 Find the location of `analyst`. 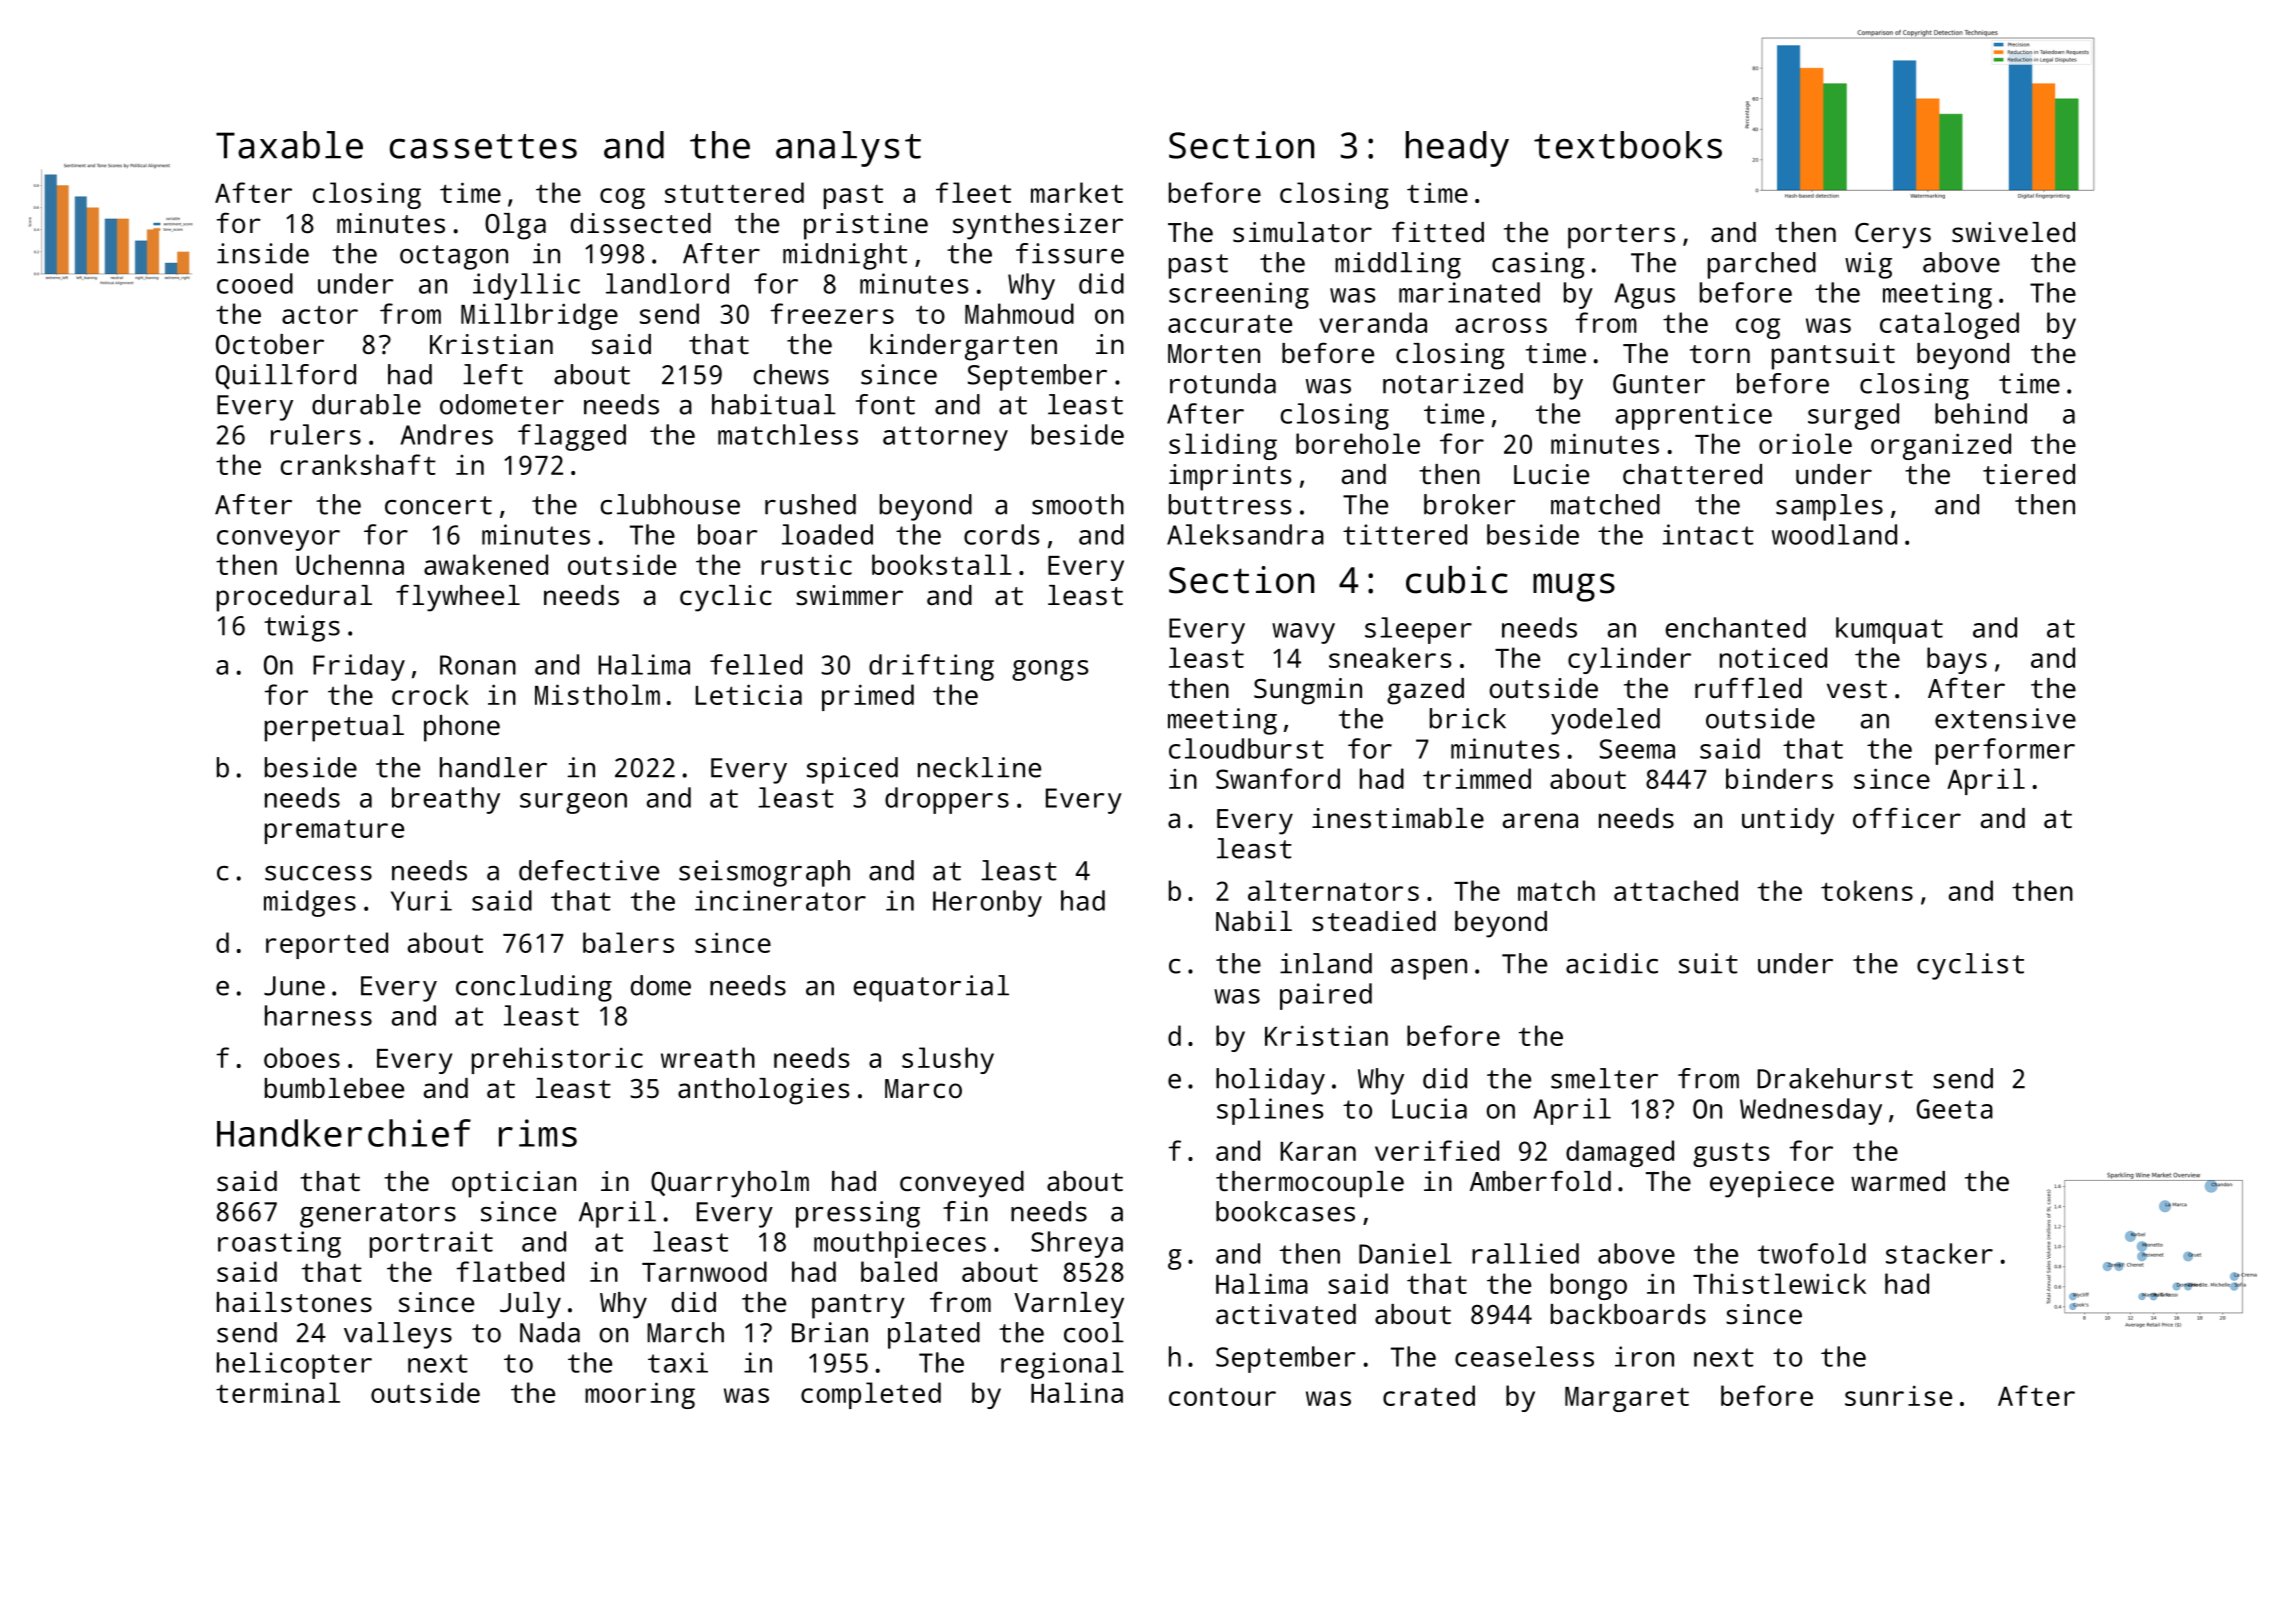

analyst is located at coordinates (848, 149).
